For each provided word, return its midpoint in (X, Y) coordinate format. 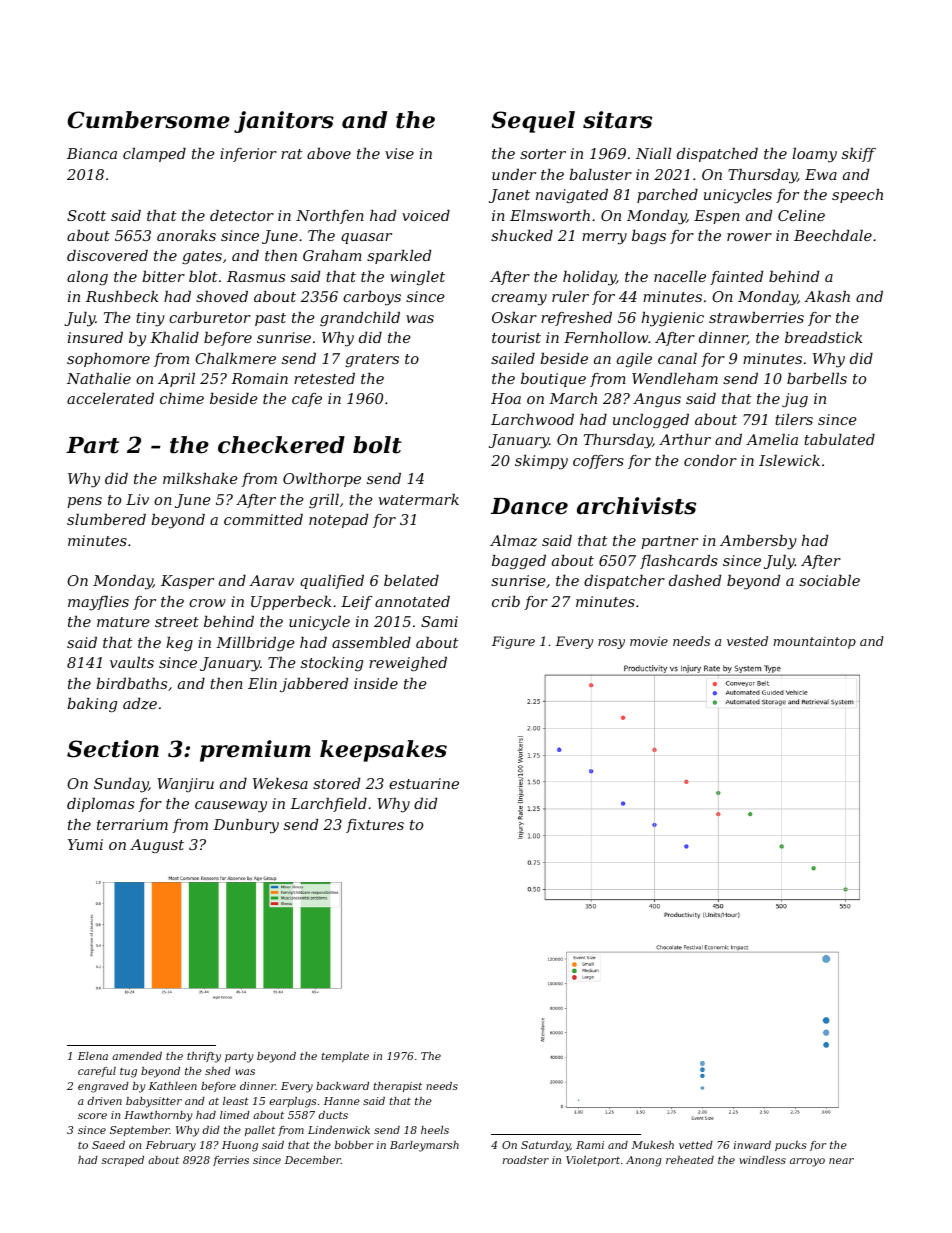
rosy (611, 644)
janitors (284, 122)
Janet (509, 196)
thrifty (204, 1057)
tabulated (839, 439)
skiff (859, 155)
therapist (398, 1087)
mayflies (98, 603)
